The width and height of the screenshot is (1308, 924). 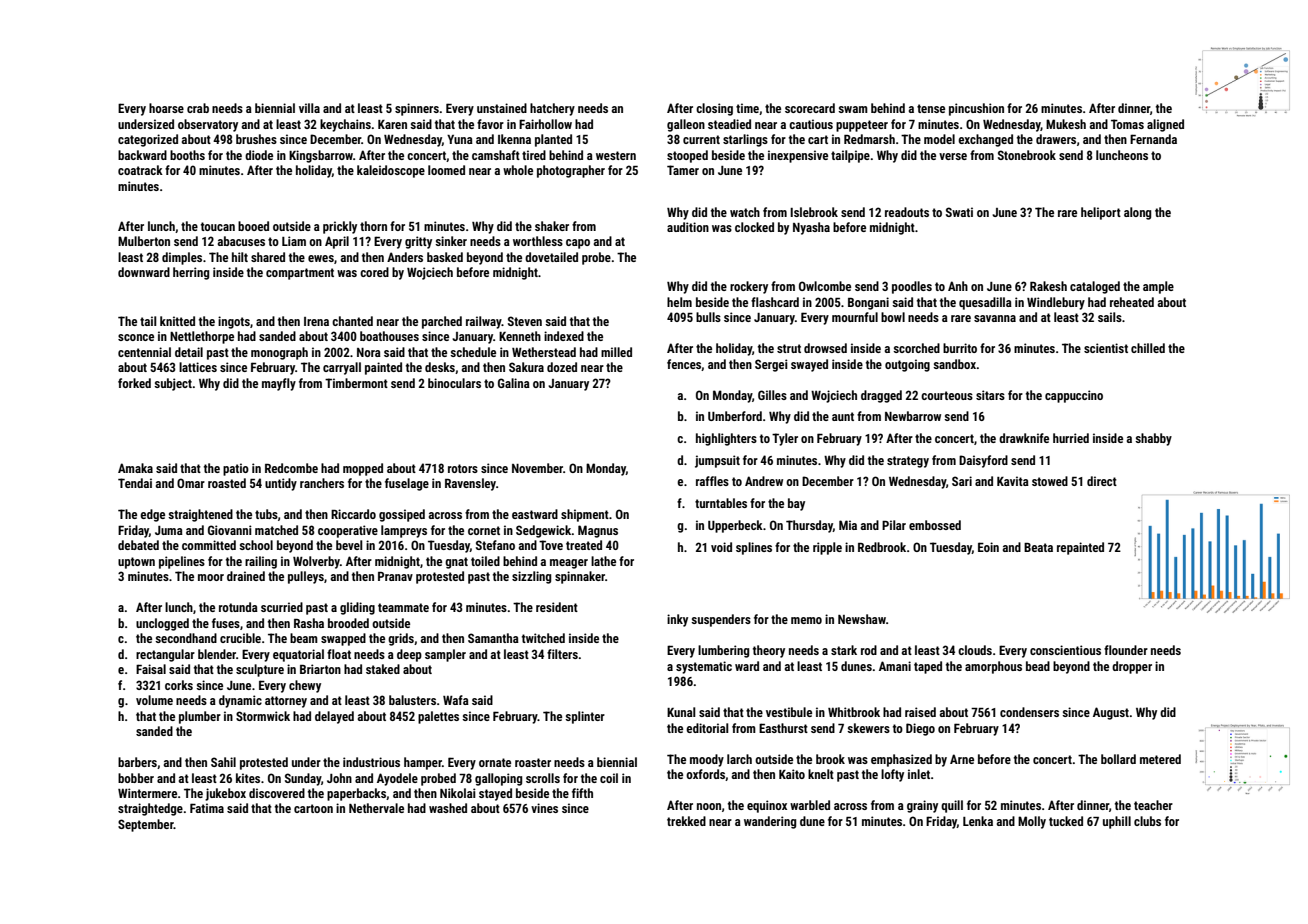 What do you see at coordinates (796, 504) in the screenshot?
I see `bay` at bounding box center [796, 504].
